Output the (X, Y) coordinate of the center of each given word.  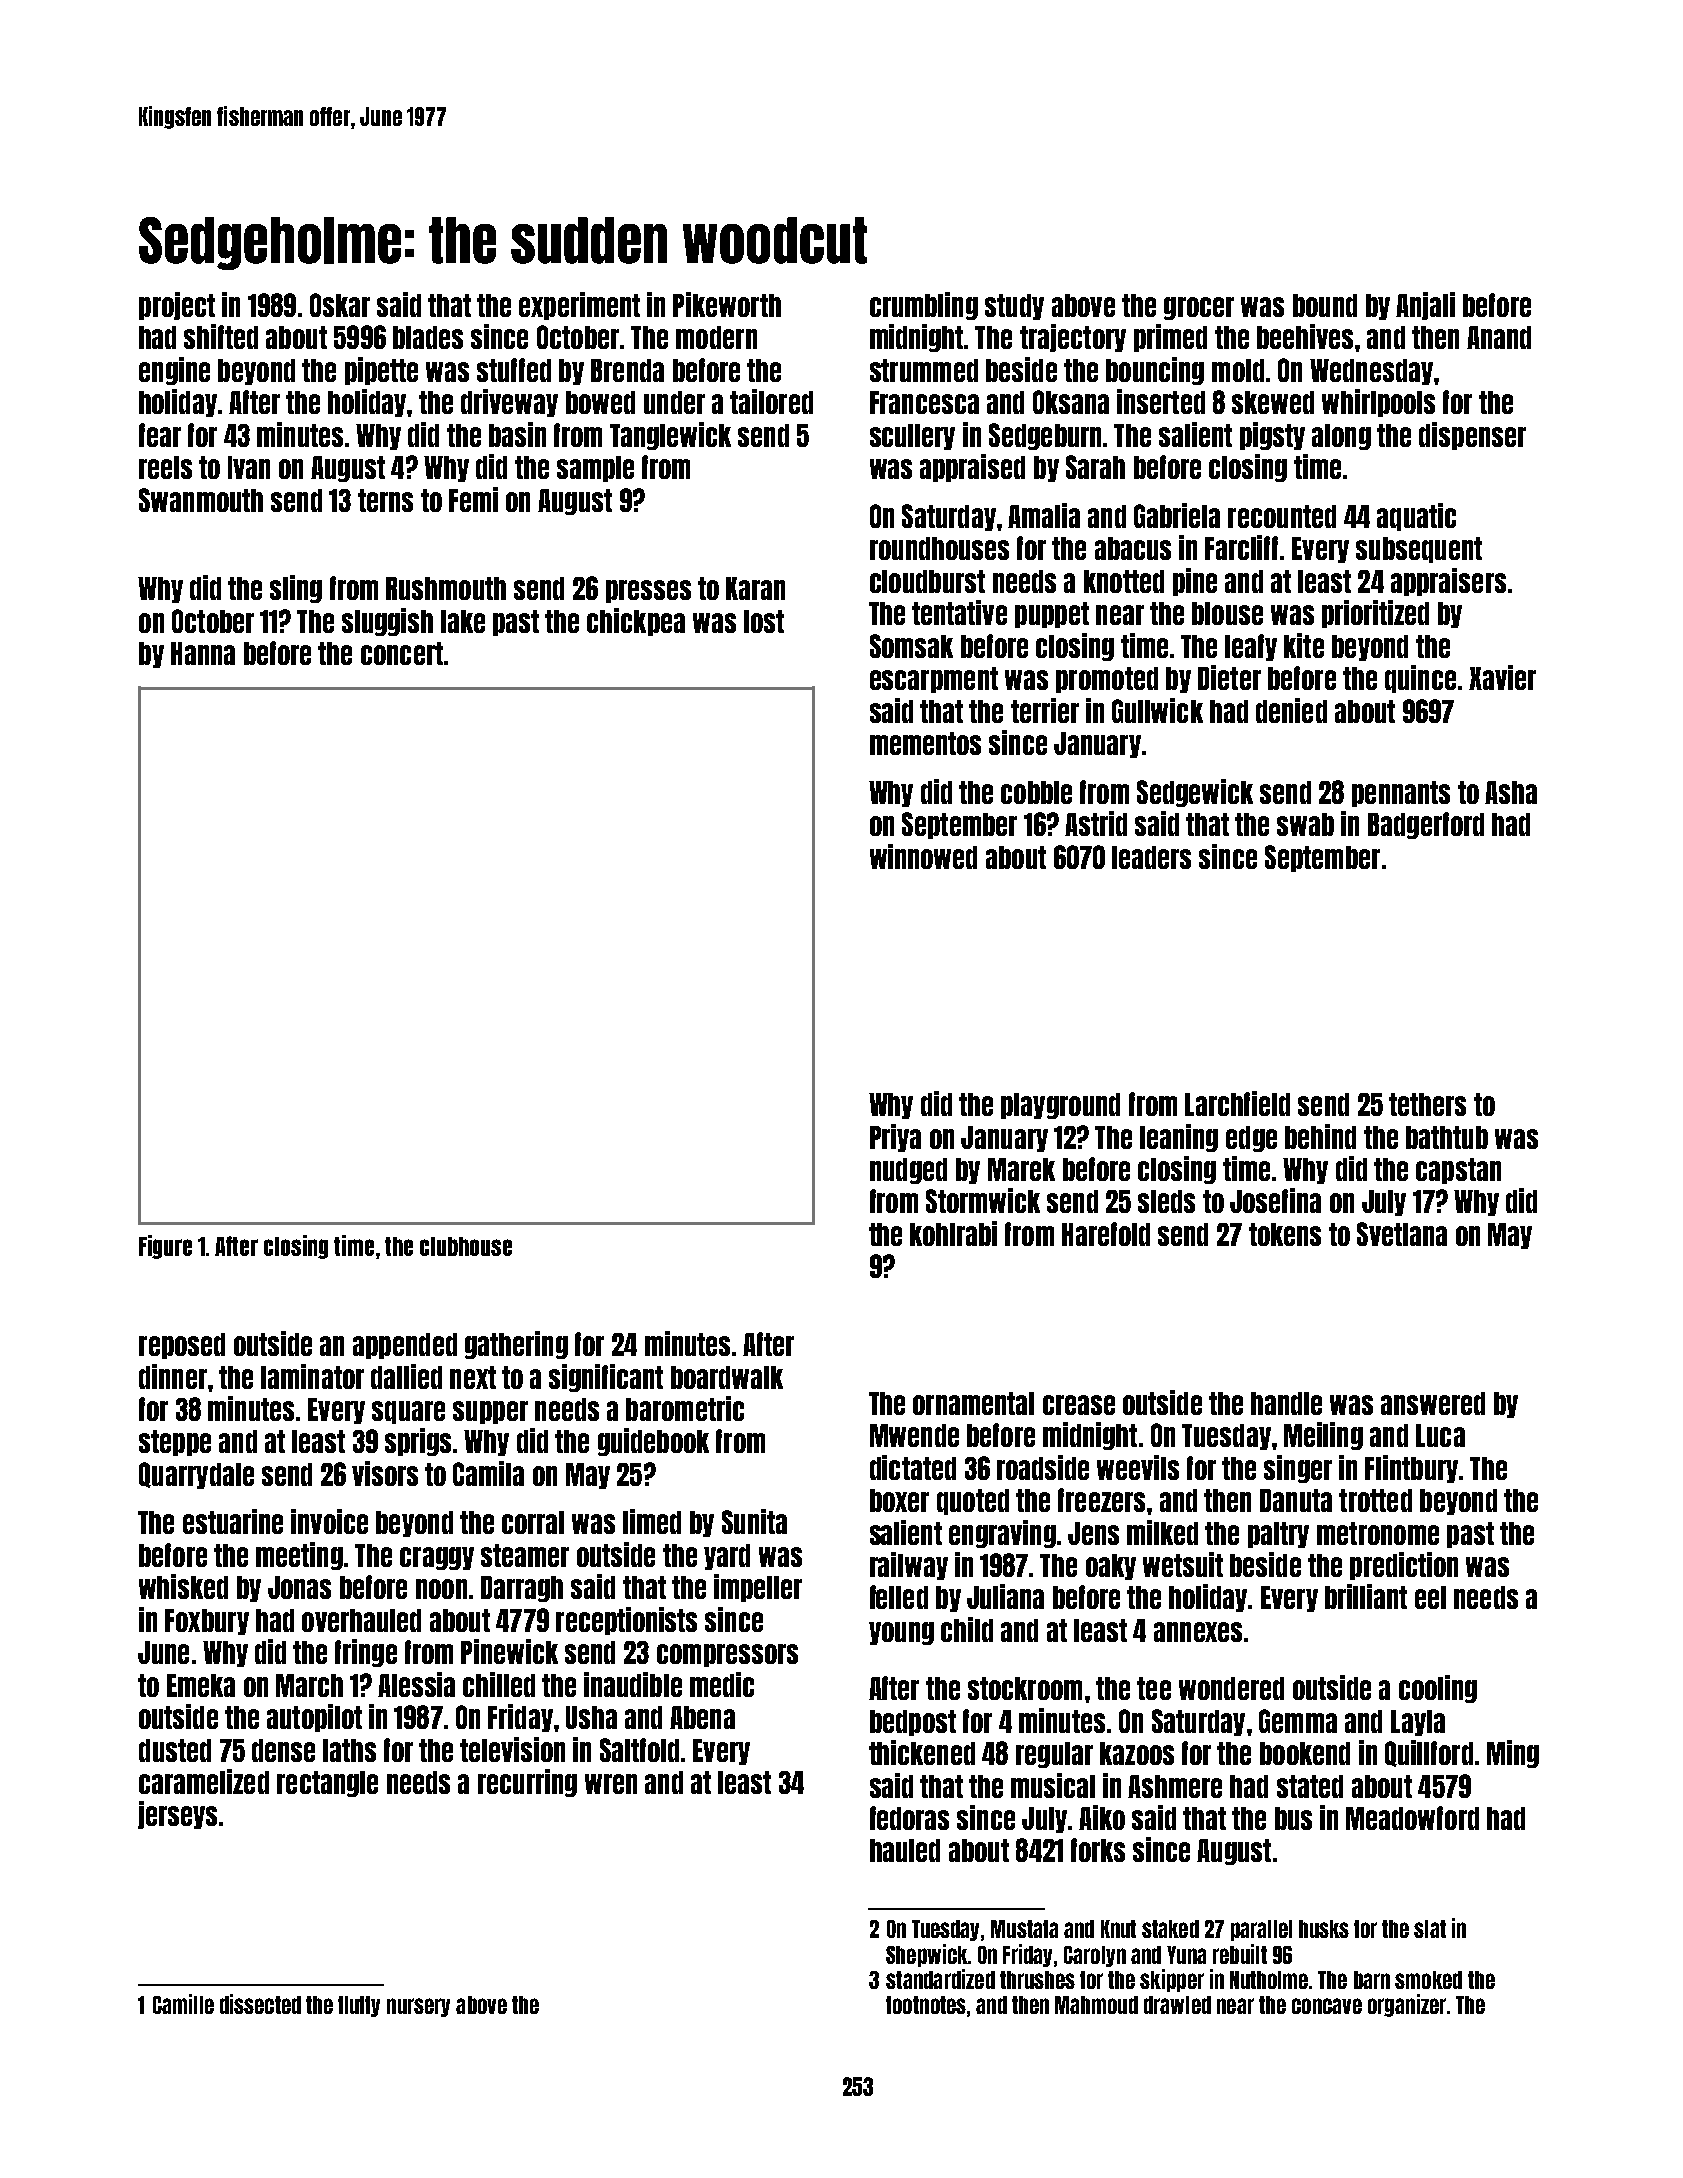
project (177, 306)
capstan (1458, 1171)
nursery (418, 2007)
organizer (1407, 2005)
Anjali (1425, 306)
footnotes (926, 2005)
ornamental (973, 1403)
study (1014, 307)
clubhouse (466, 1246)
